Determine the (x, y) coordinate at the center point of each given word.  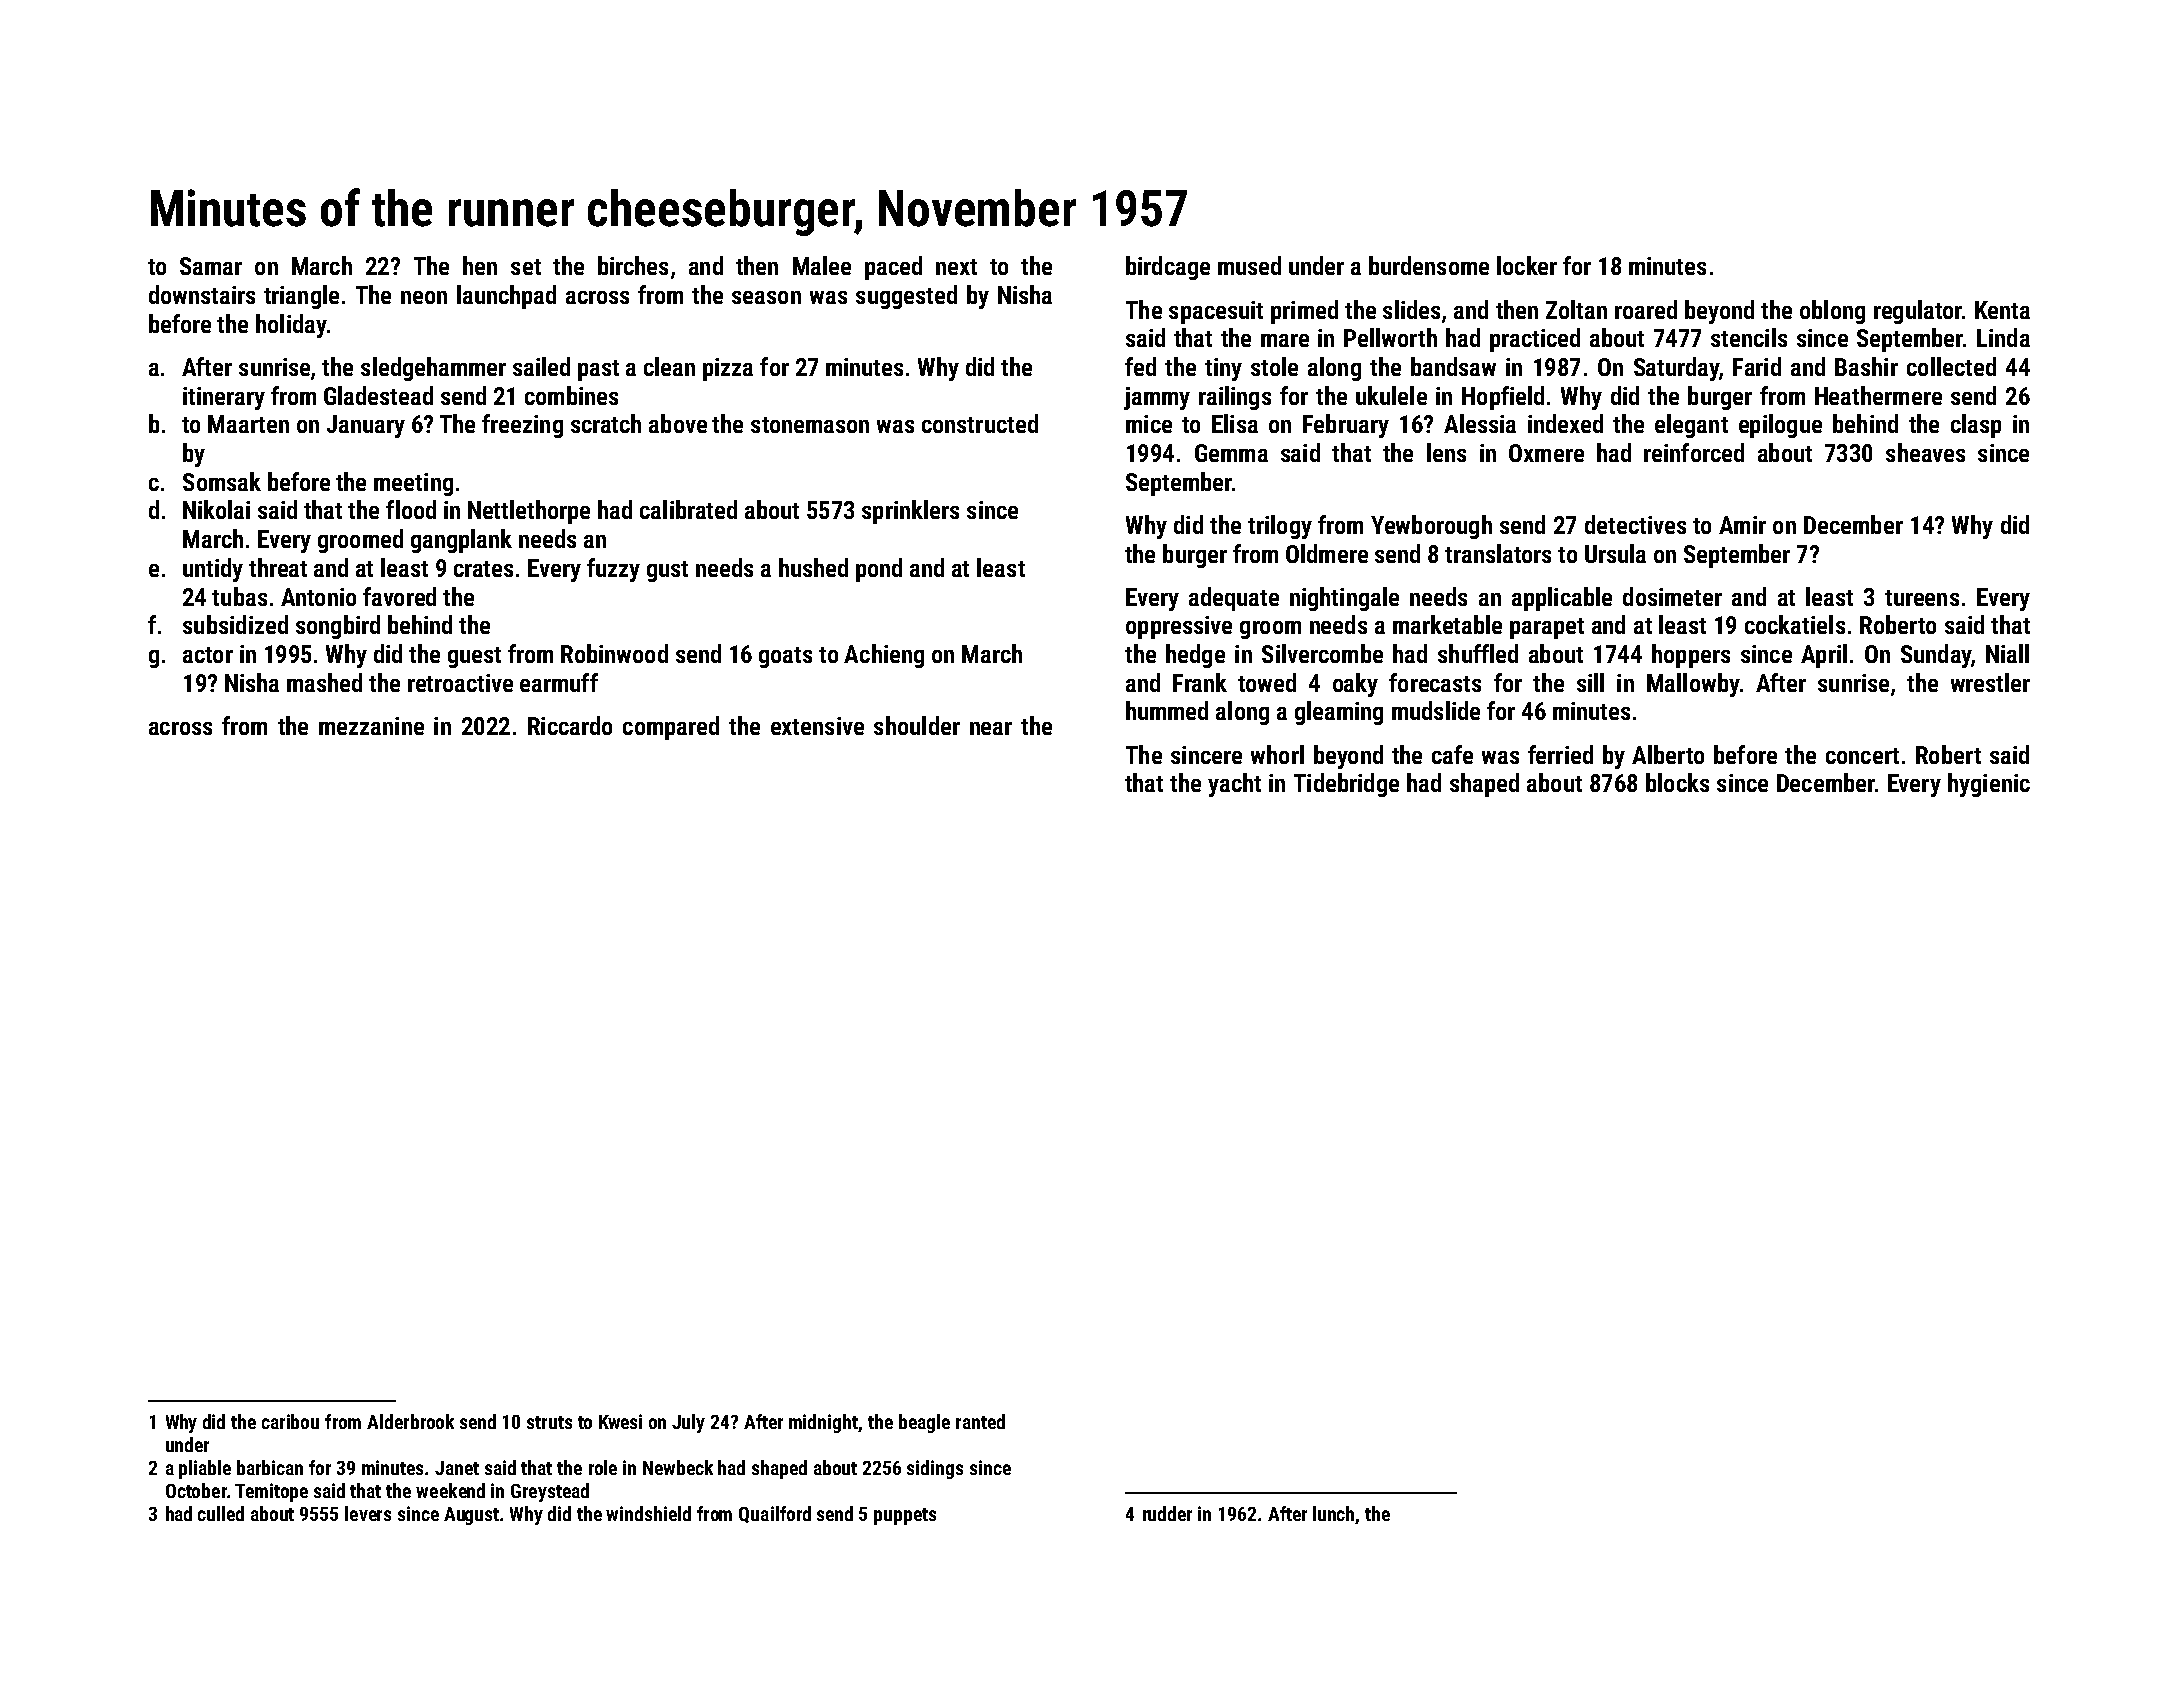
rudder (1167, 1513)
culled (221, 1513)
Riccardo (570, 725)
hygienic (1989, 785)
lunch (1334, 1515)
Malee (822, 265)
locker (1527, 265)
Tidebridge (1346, 785)
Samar (211, 266)
